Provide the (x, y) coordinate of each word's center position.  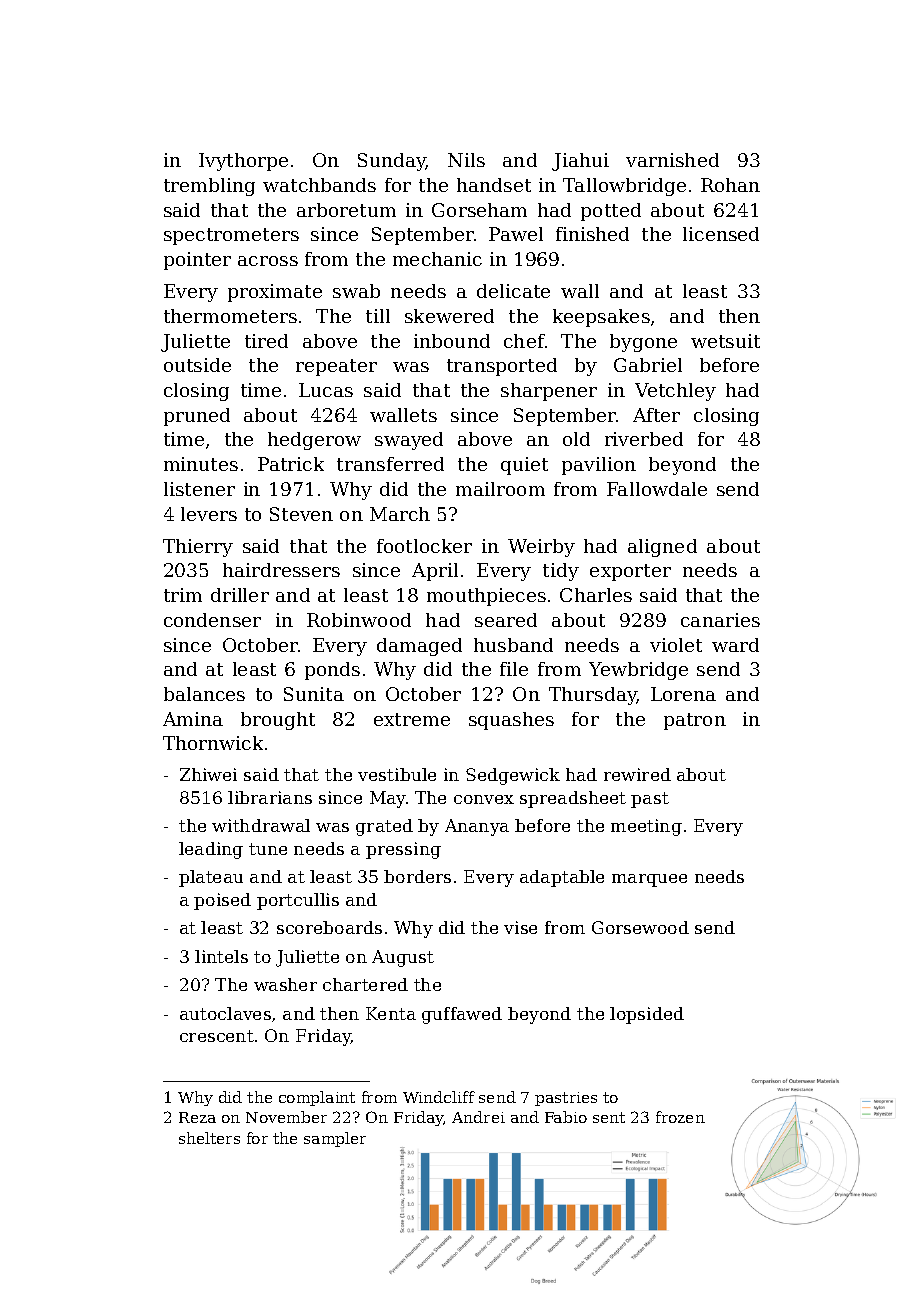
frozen (680, 1117)
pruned (197, 417)
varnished (672, 160)
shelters (209, 1138)
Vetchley (675, 392)
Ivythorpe (243, 162)
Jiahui (580, 162)
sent (609, 1117)
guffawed (462, 1015)
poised (222, 901)
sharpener (549, 392)
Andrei (478, 1117)
